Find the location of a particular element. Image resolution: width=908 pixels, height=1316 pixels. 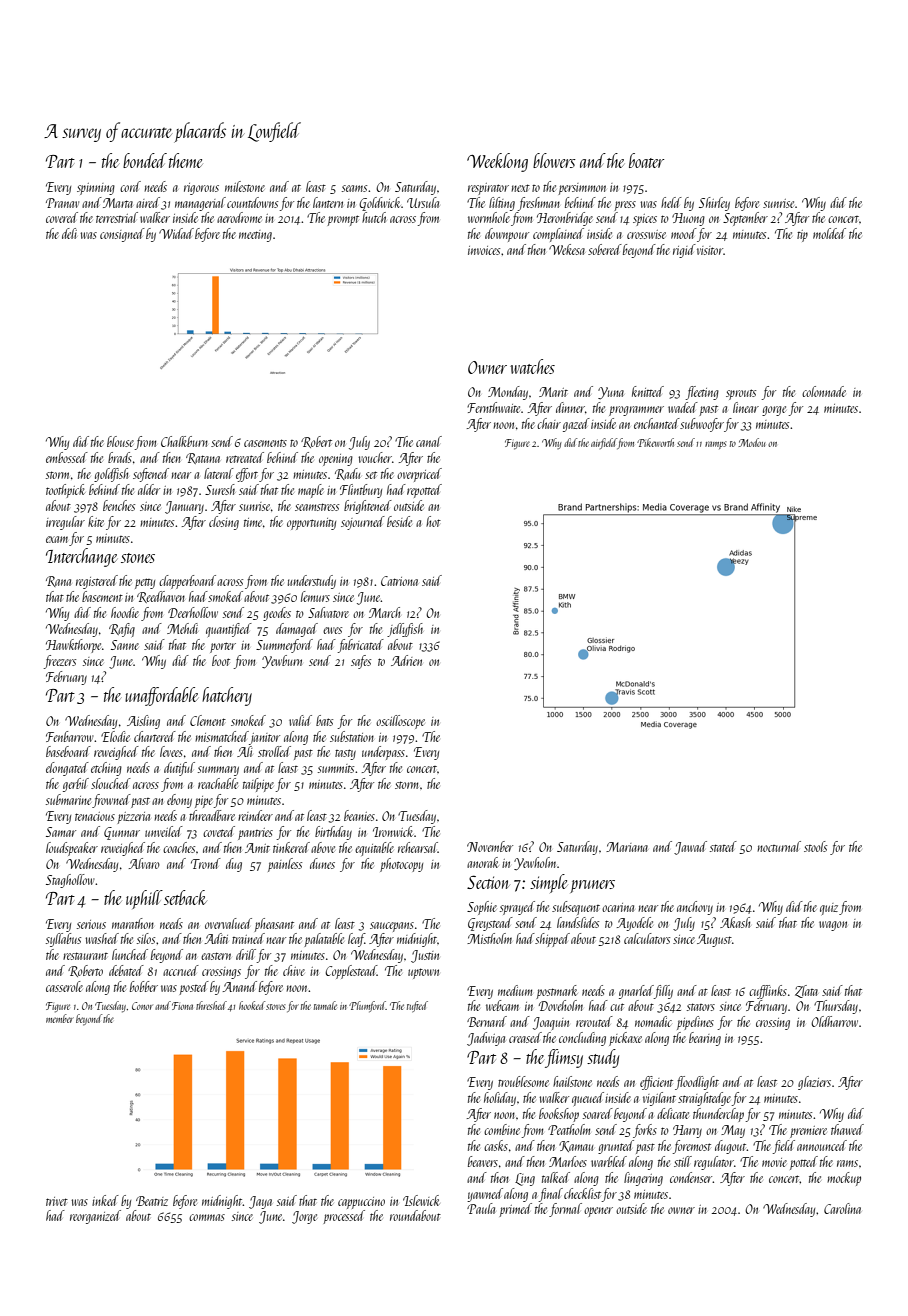

boater is located at coordinates (646, 160).
